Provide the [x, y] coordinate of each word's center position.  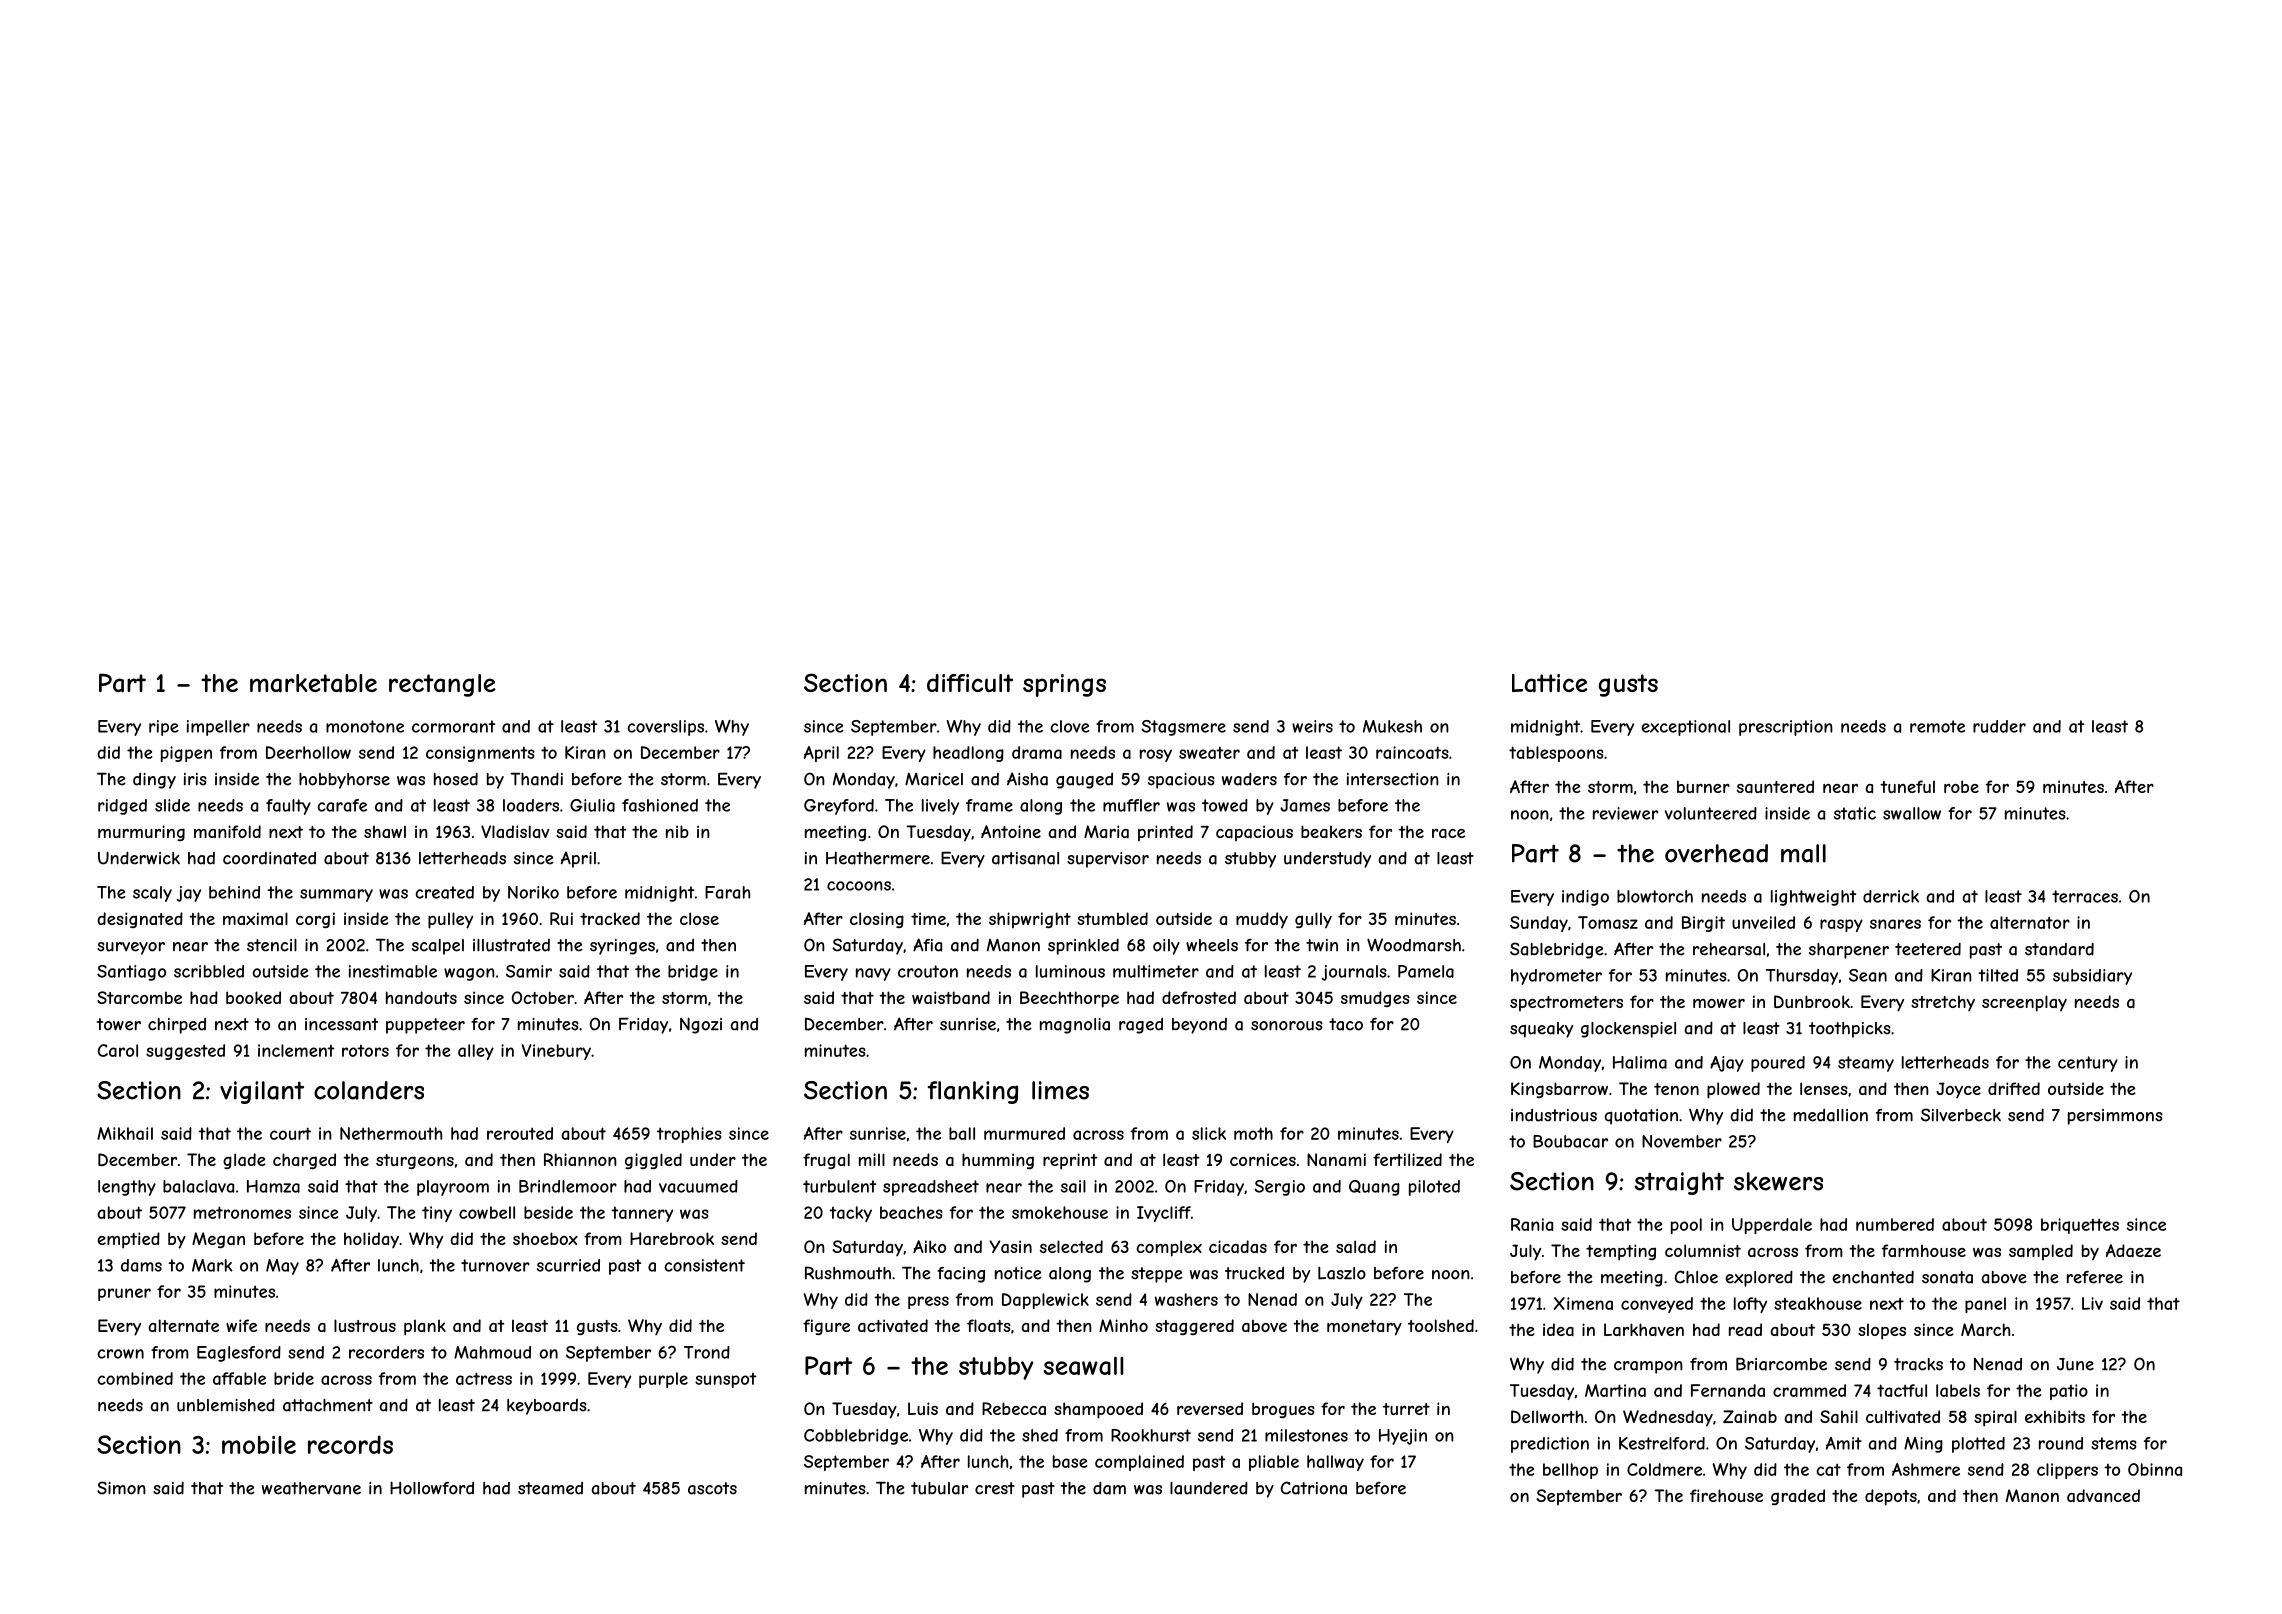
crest [995, 1488]
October [543, 997]
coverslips [665, 728]
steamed [550, 1488]
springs [1064, 685]
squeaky [1541, 1030]
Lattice [1550, 683]
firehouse [1726, 1495]
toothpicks [1850, 1030]
